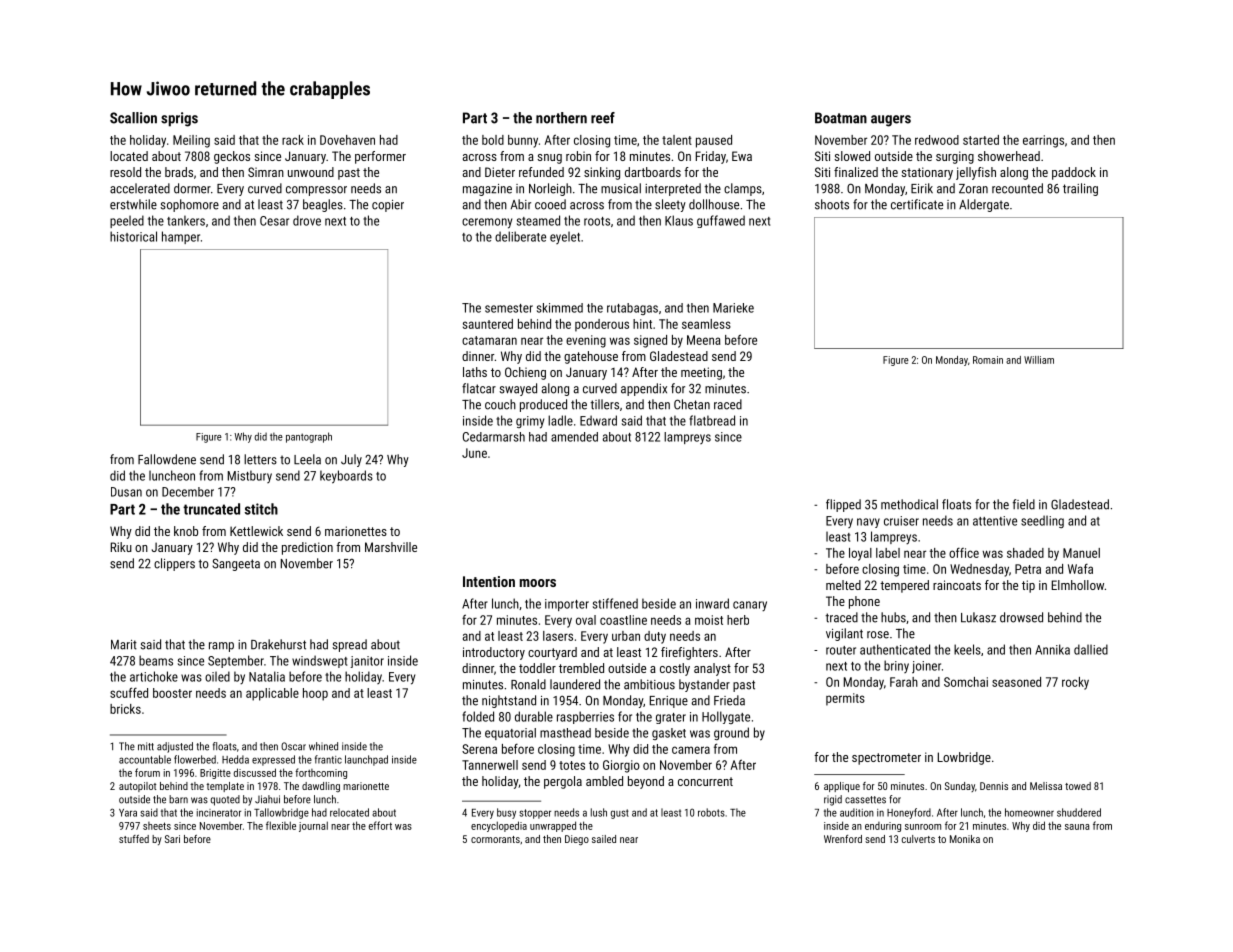  Describe the element at coordinates (225, 800) in the screenshot. I see `quoted` at that location.
